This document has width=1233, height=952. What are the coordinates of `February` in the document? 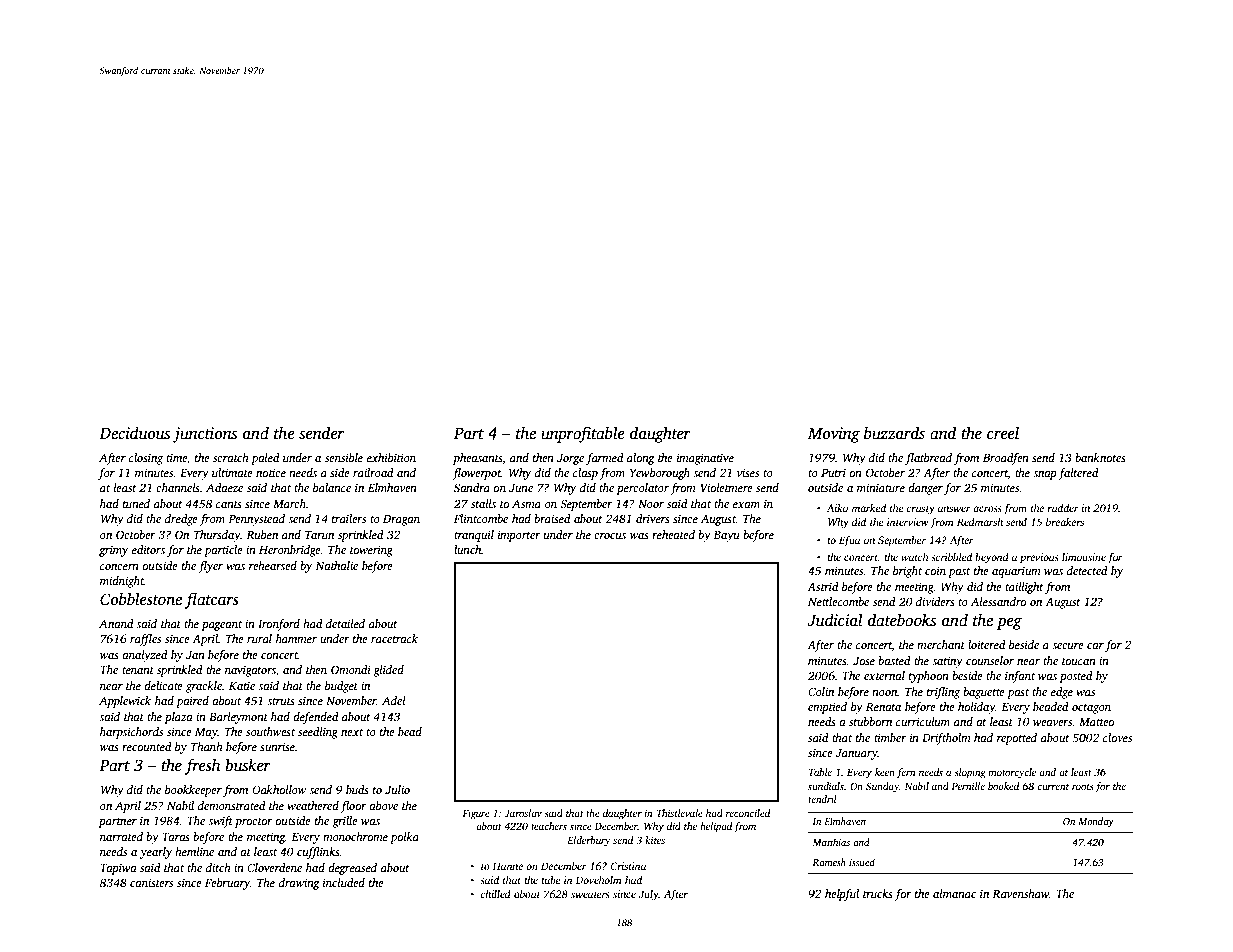 It's located at (227, 884).
